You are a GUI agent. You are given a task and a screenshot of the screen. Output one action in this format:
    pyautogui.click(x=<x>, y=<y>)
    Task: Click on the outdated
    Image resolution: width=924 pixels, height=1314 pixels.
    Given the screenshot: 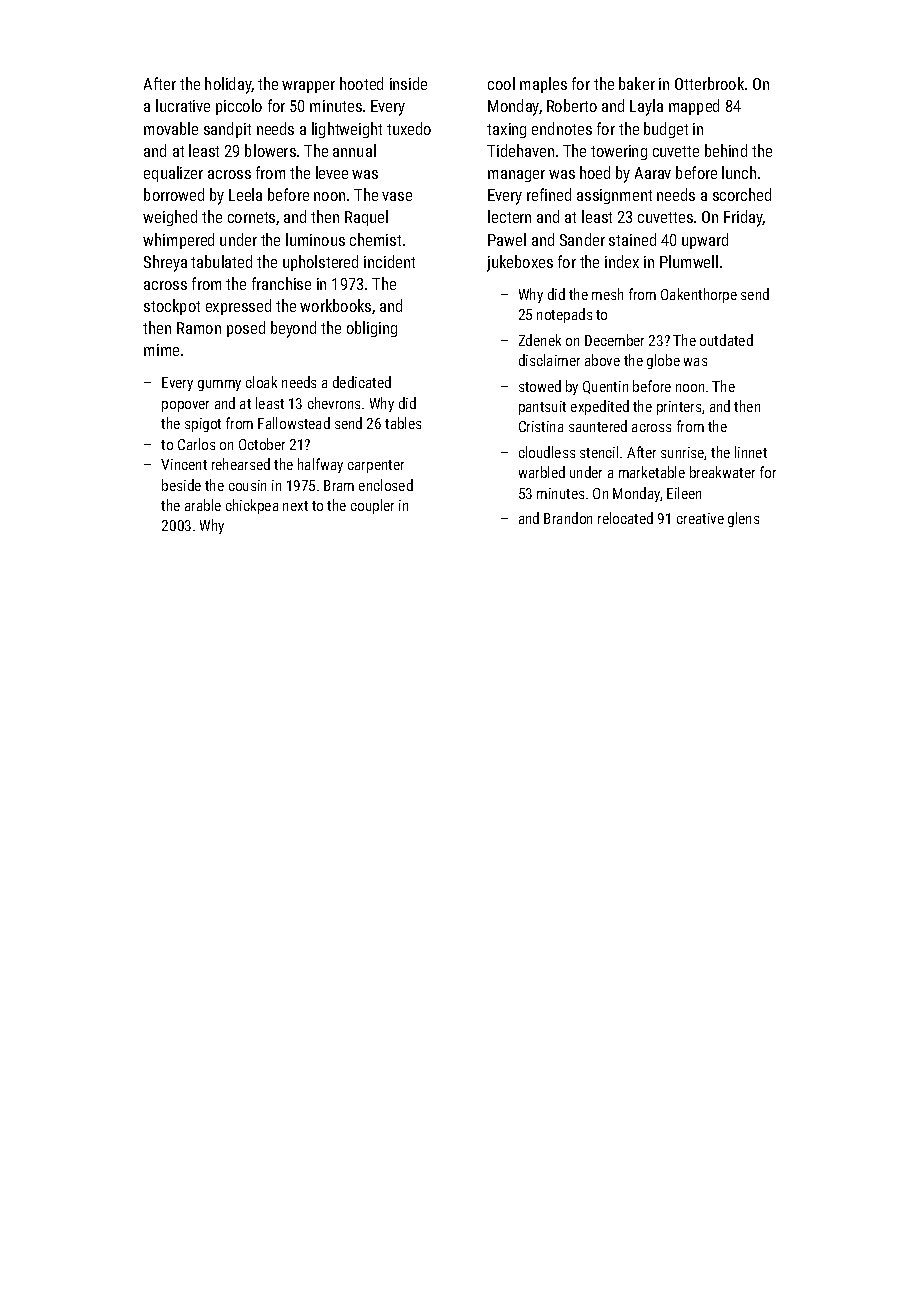 What is the action you would take?
    pyautogui.click(x=726, y=340)
